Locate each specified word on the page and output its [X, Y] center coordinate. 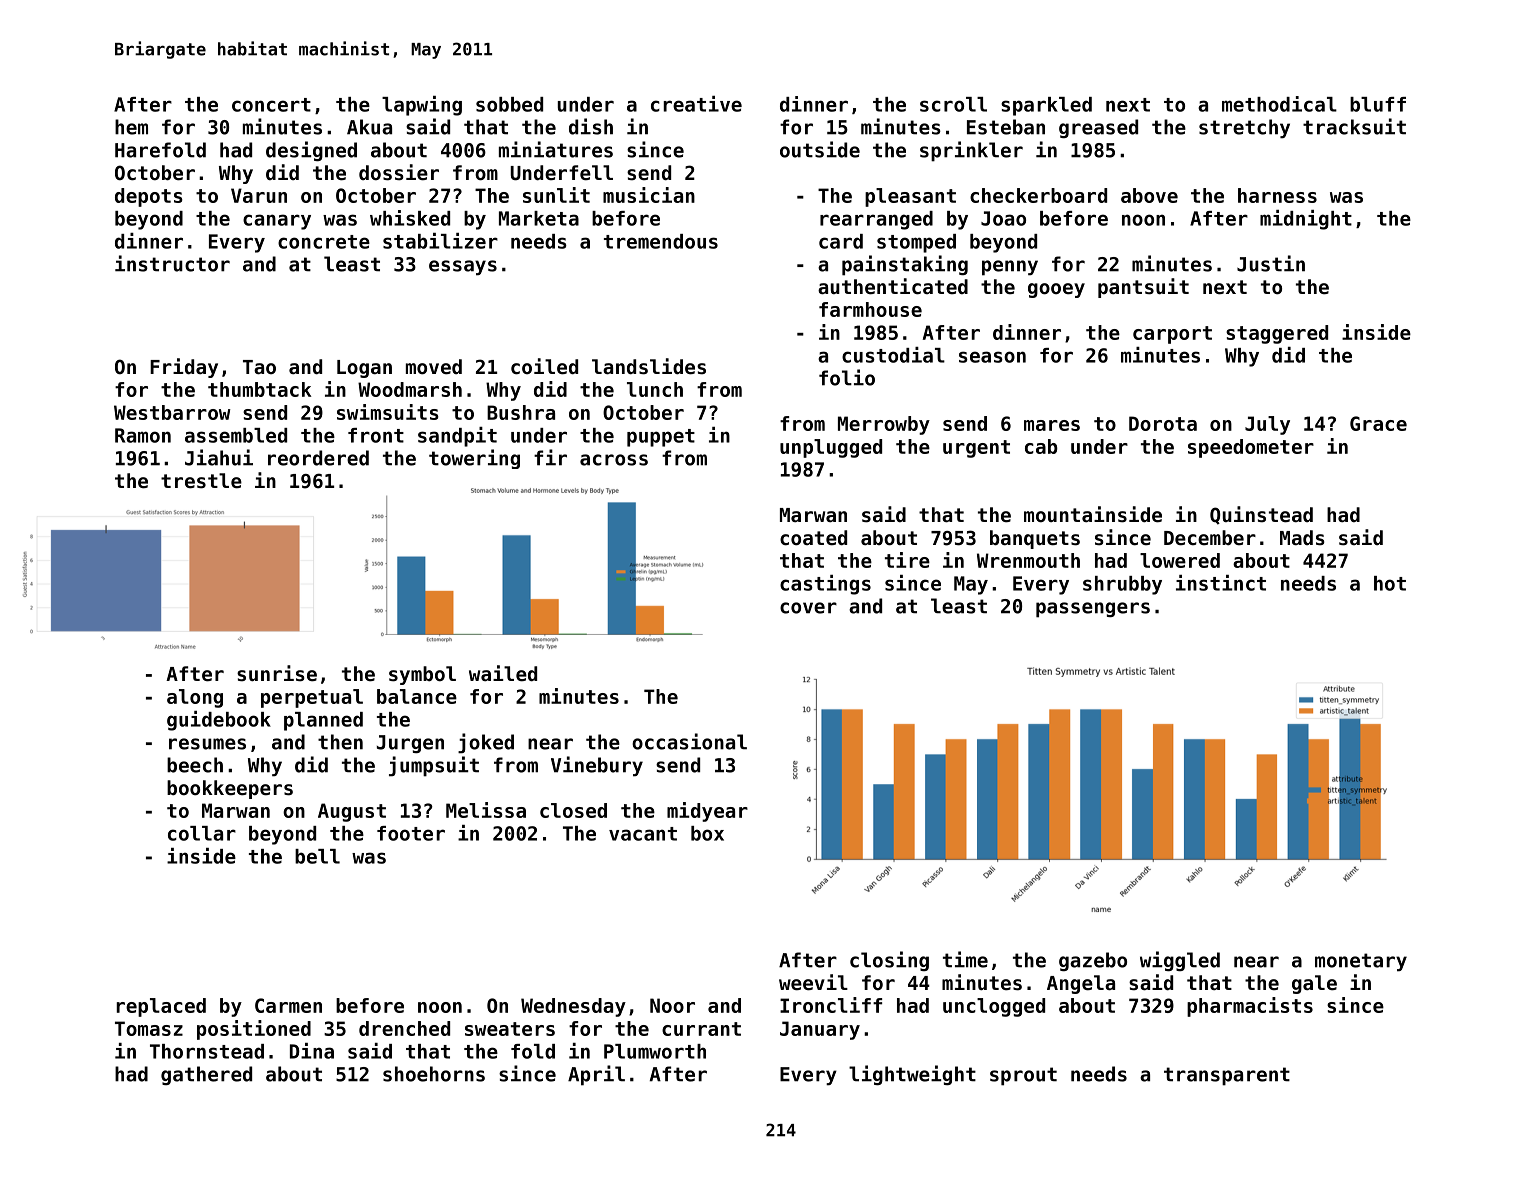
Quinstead [1261, 515]
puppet [661, 438]
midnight [1306, 220]
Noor [672, 1005]
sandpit [457, 437]
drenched [404, 1028]
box [707, 833]
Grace [1378, 423]
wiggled [1180, 961]
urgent [976, 449]
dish [591, 126]
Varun [259, 195]
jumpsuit [434, 766]
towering [474, 459]
